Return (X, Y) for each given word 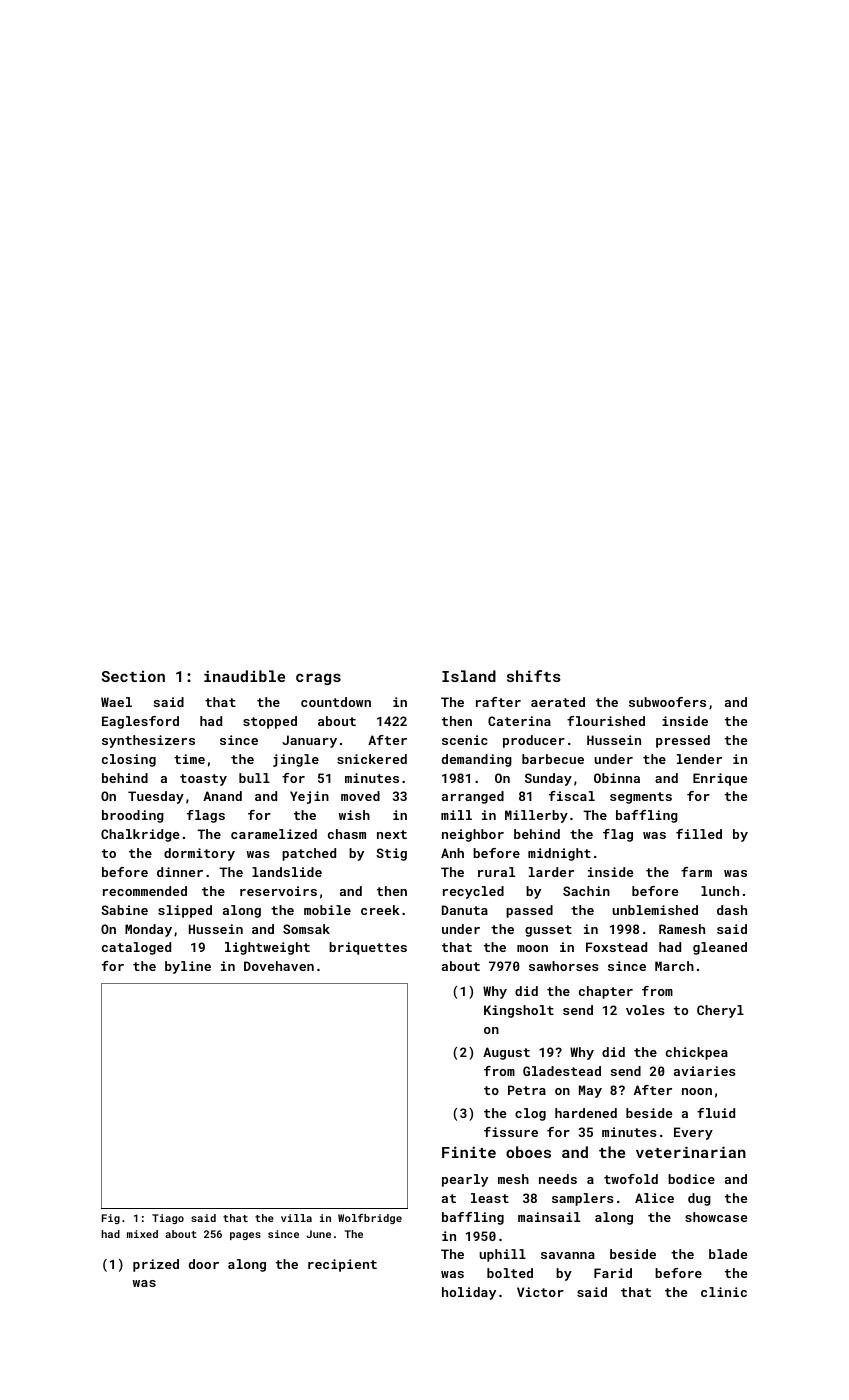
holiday (469, 1293)
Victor (540, 1292)
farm (696, 872)
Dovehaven (279, 966)
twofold (631, 1179)
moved (360, 796)
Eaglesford (140, 722)
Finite (469, 1152)
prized (156, 1265)
